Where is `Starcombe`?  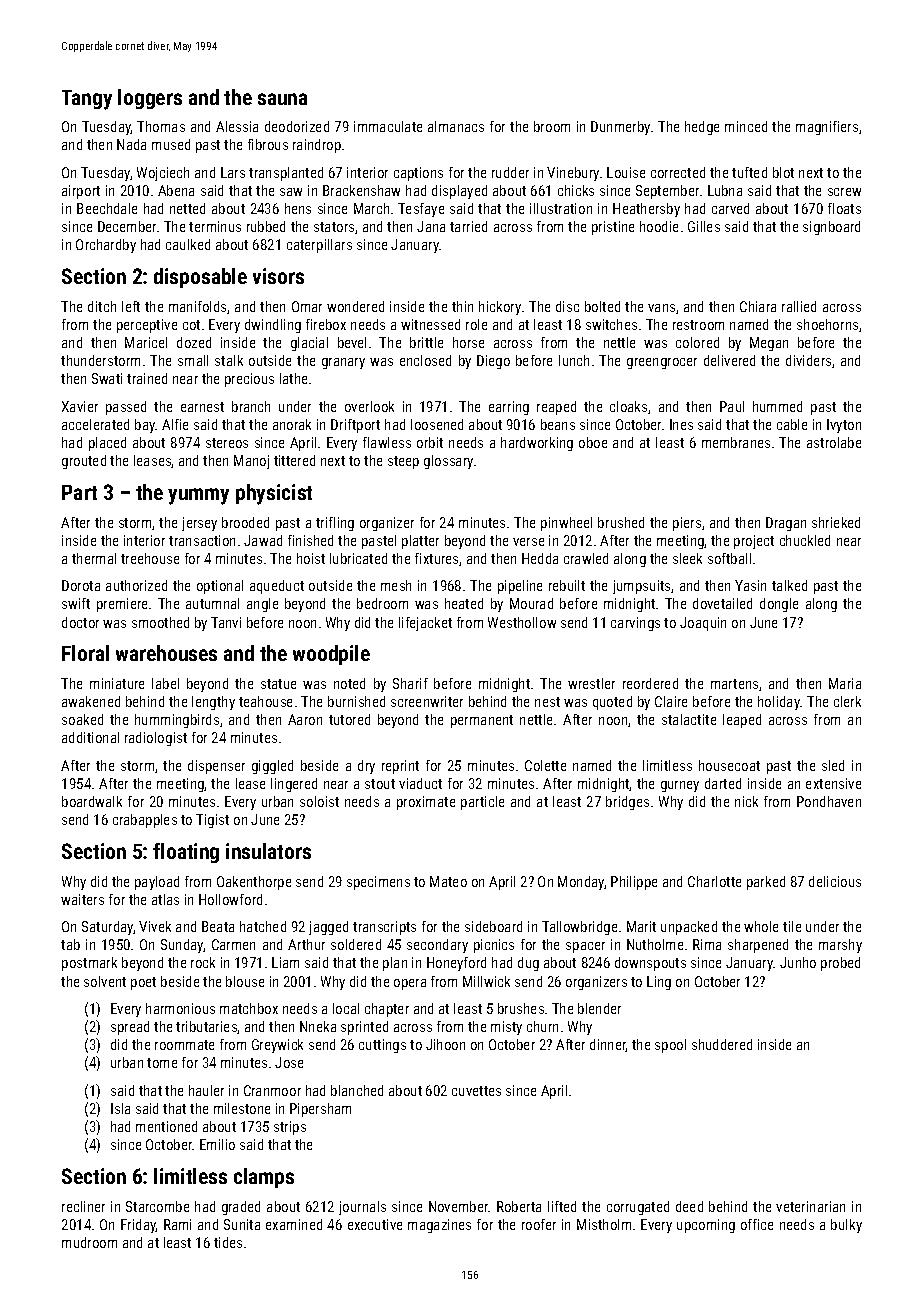
Starcombe is located at coordinates (157, 1206).
